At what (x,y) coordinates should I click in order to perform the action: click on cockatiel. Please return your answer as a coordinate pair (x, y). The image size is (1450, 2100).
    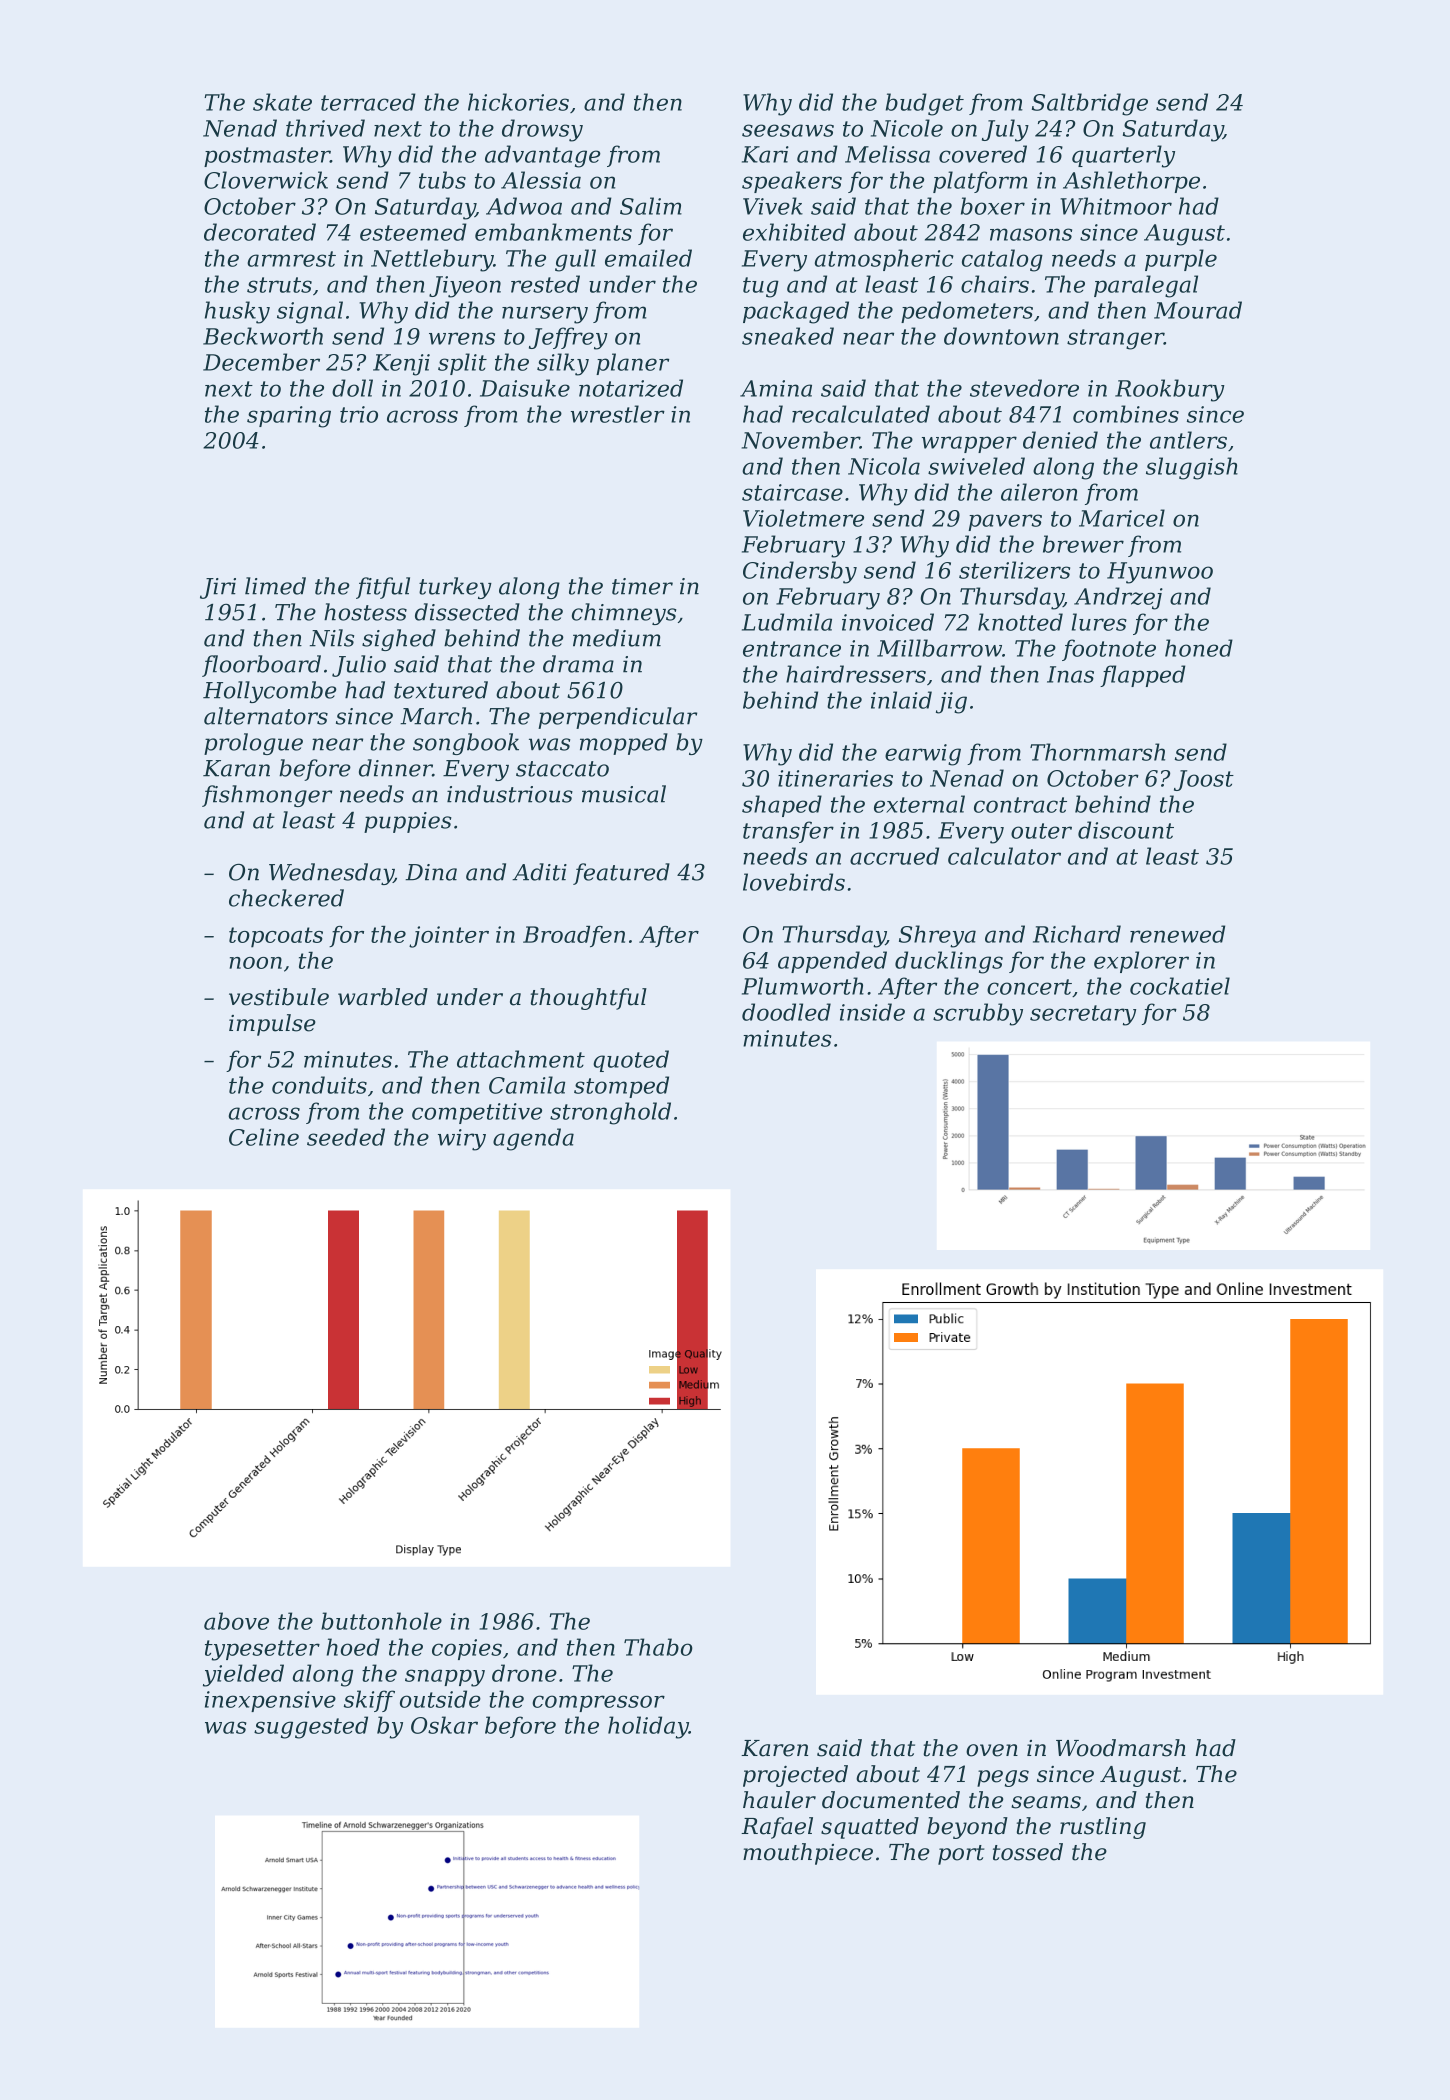
    Looking at the image, I should click on (1180, 986).
